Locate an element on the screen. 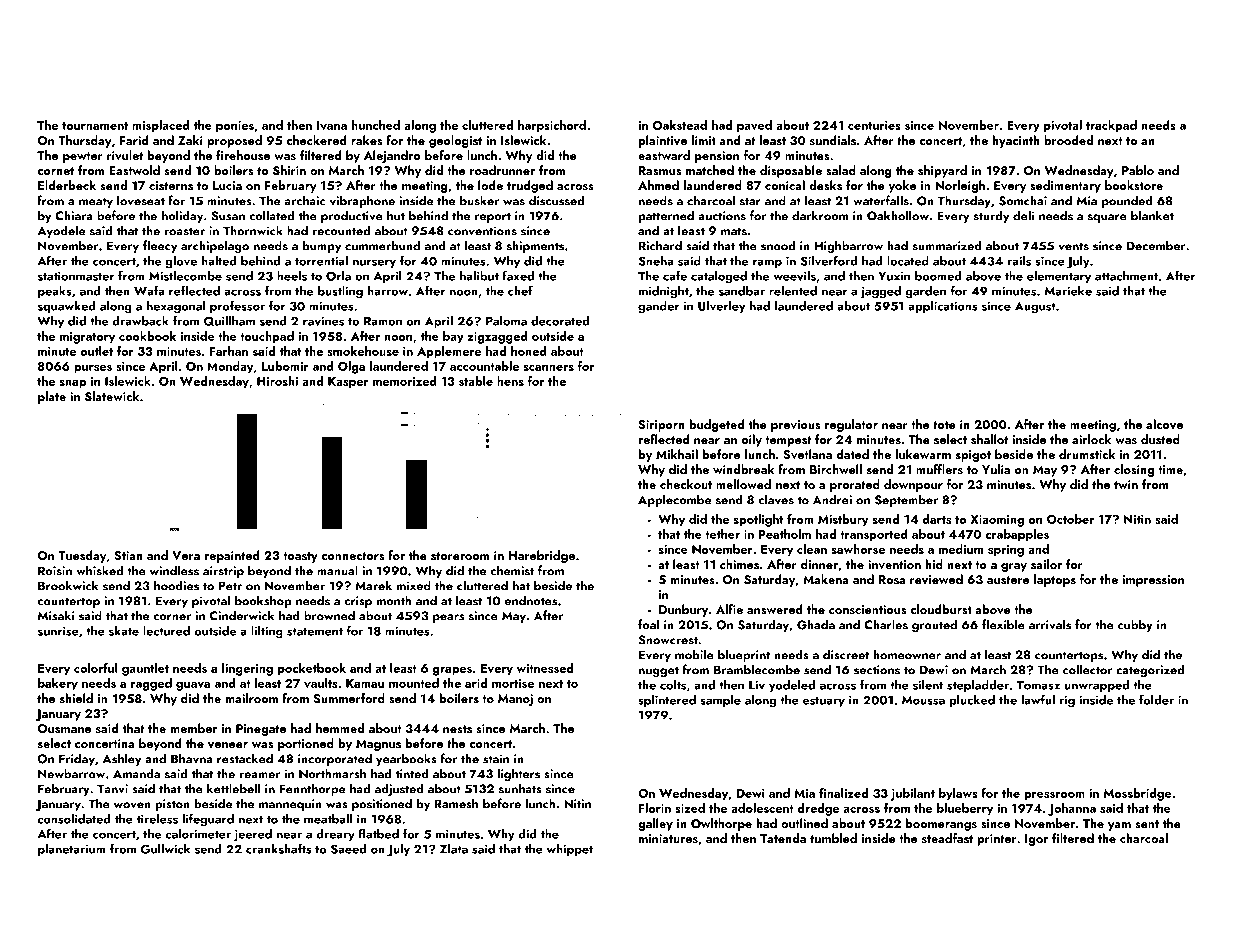  laptops is located at coordinates (1055, 580).
